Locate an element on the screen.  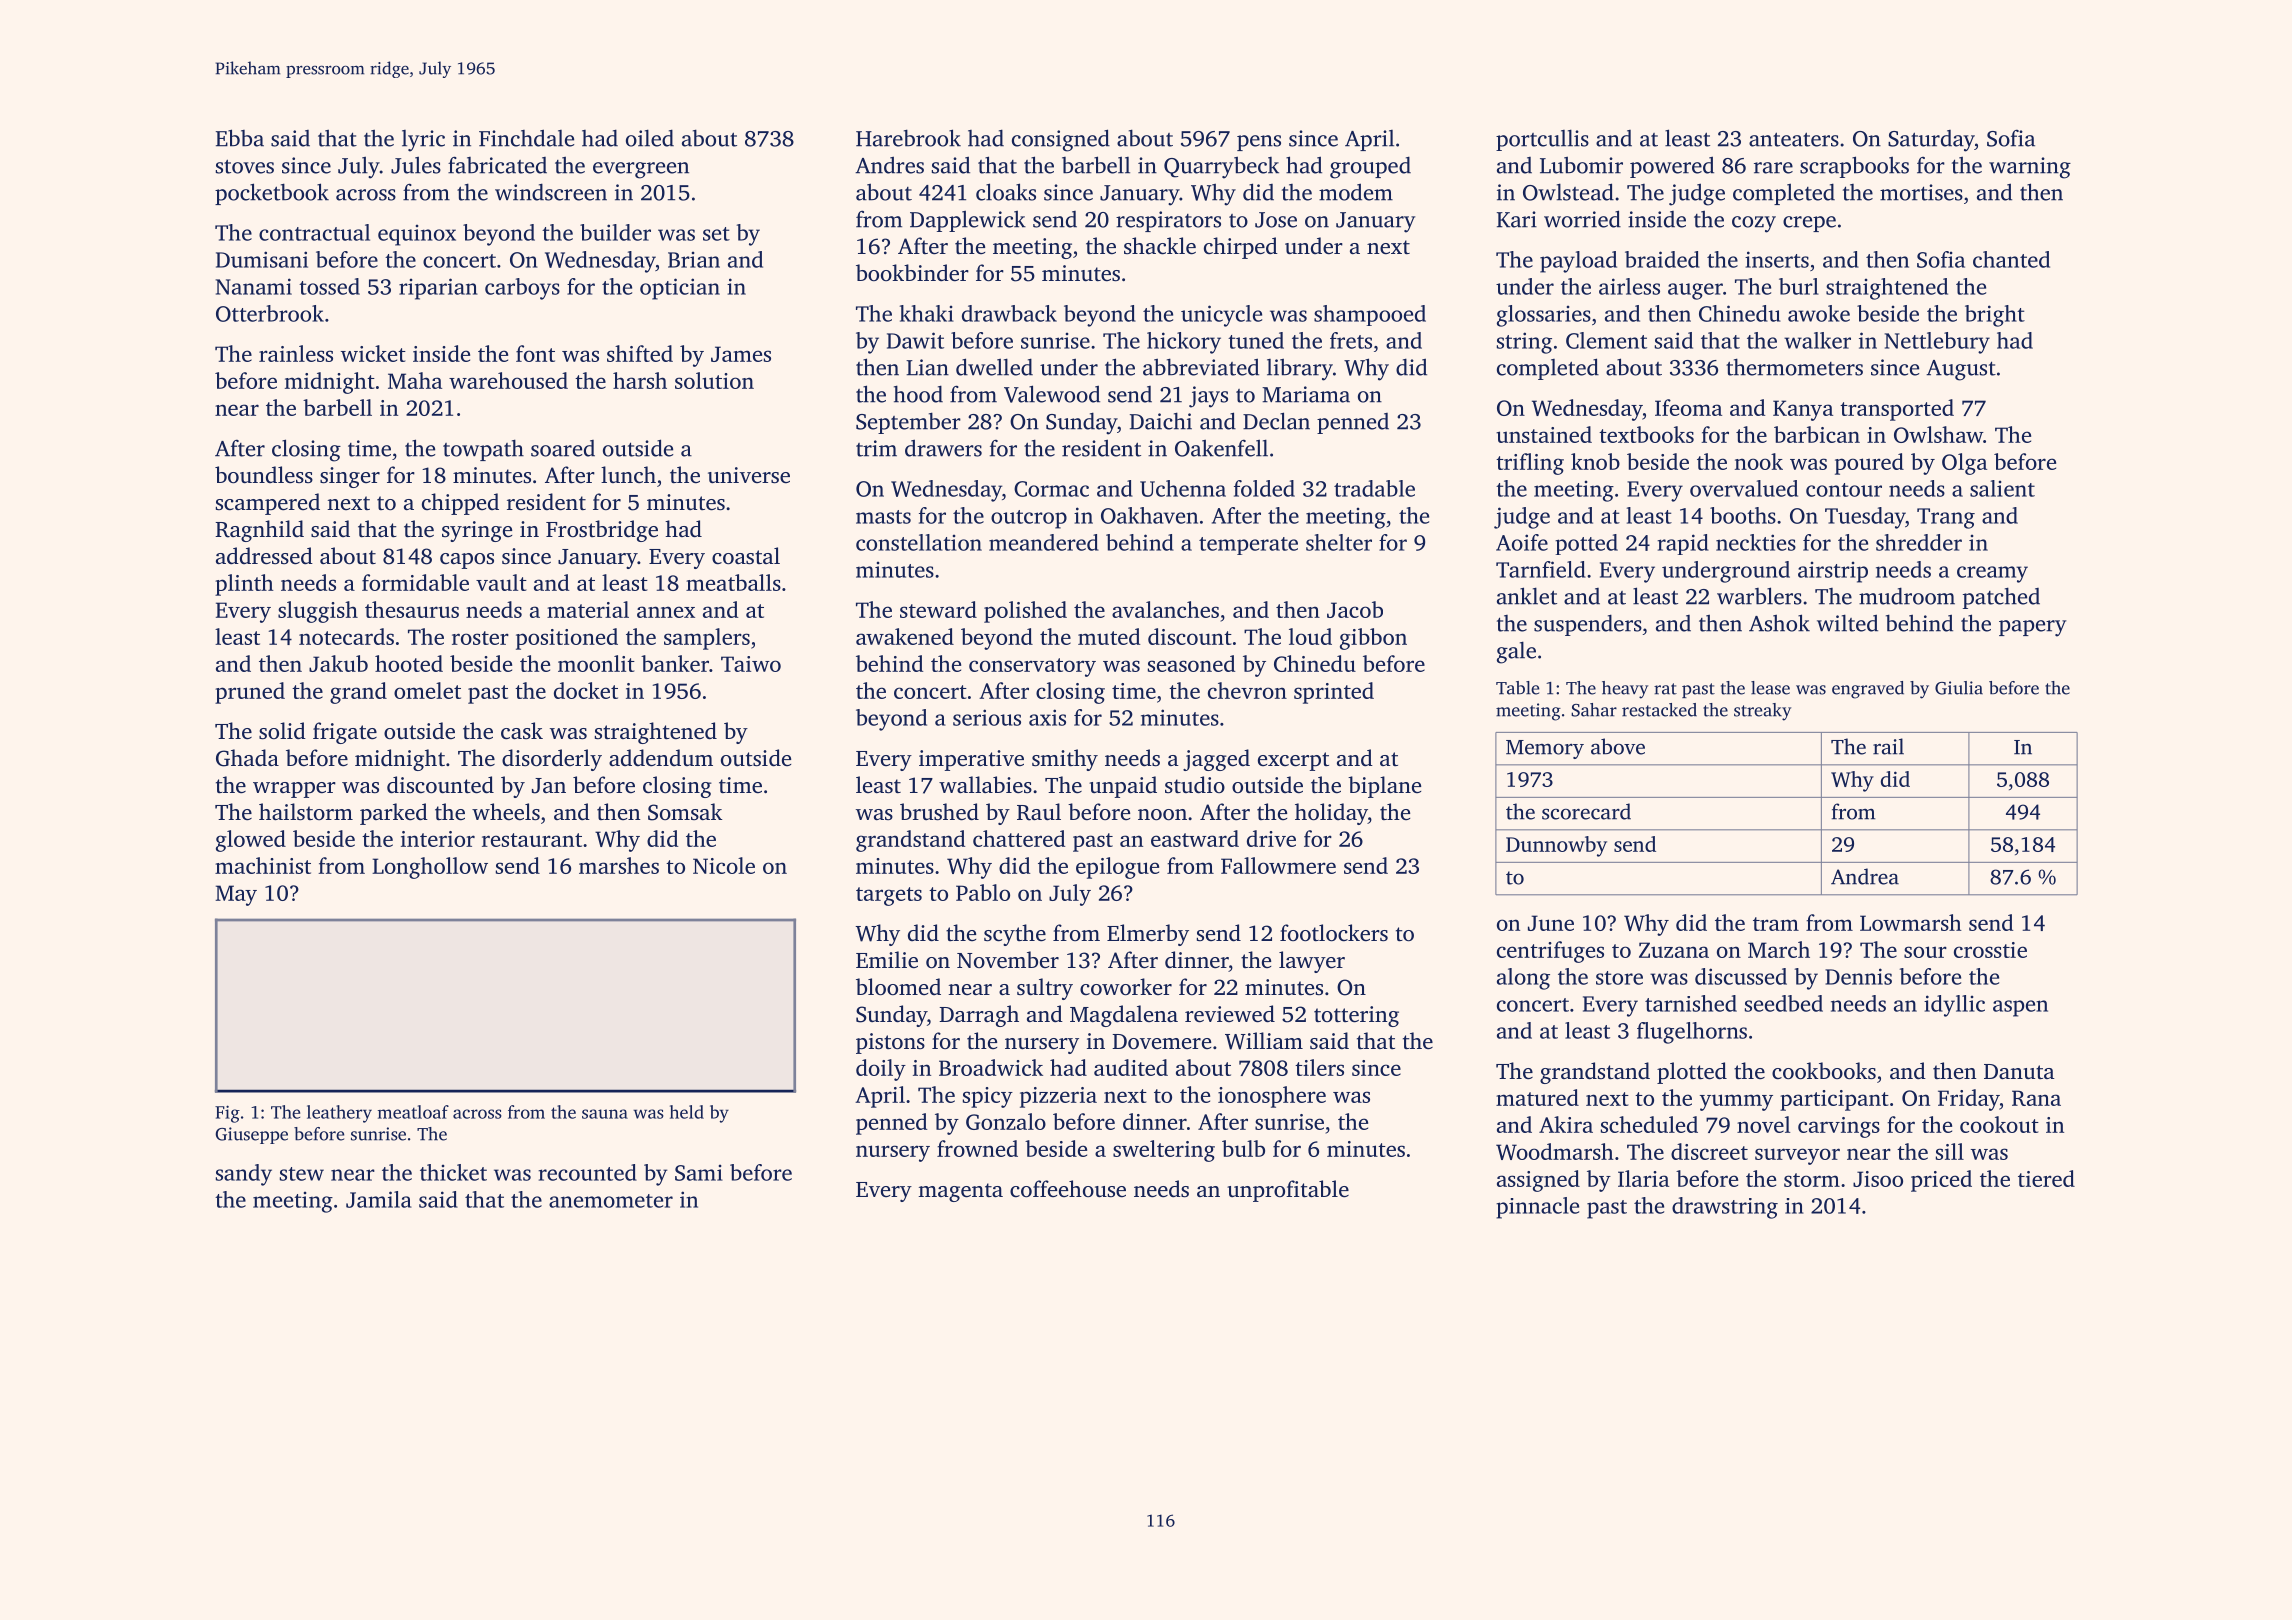
magenta is located at coordinates (960, 1192).
